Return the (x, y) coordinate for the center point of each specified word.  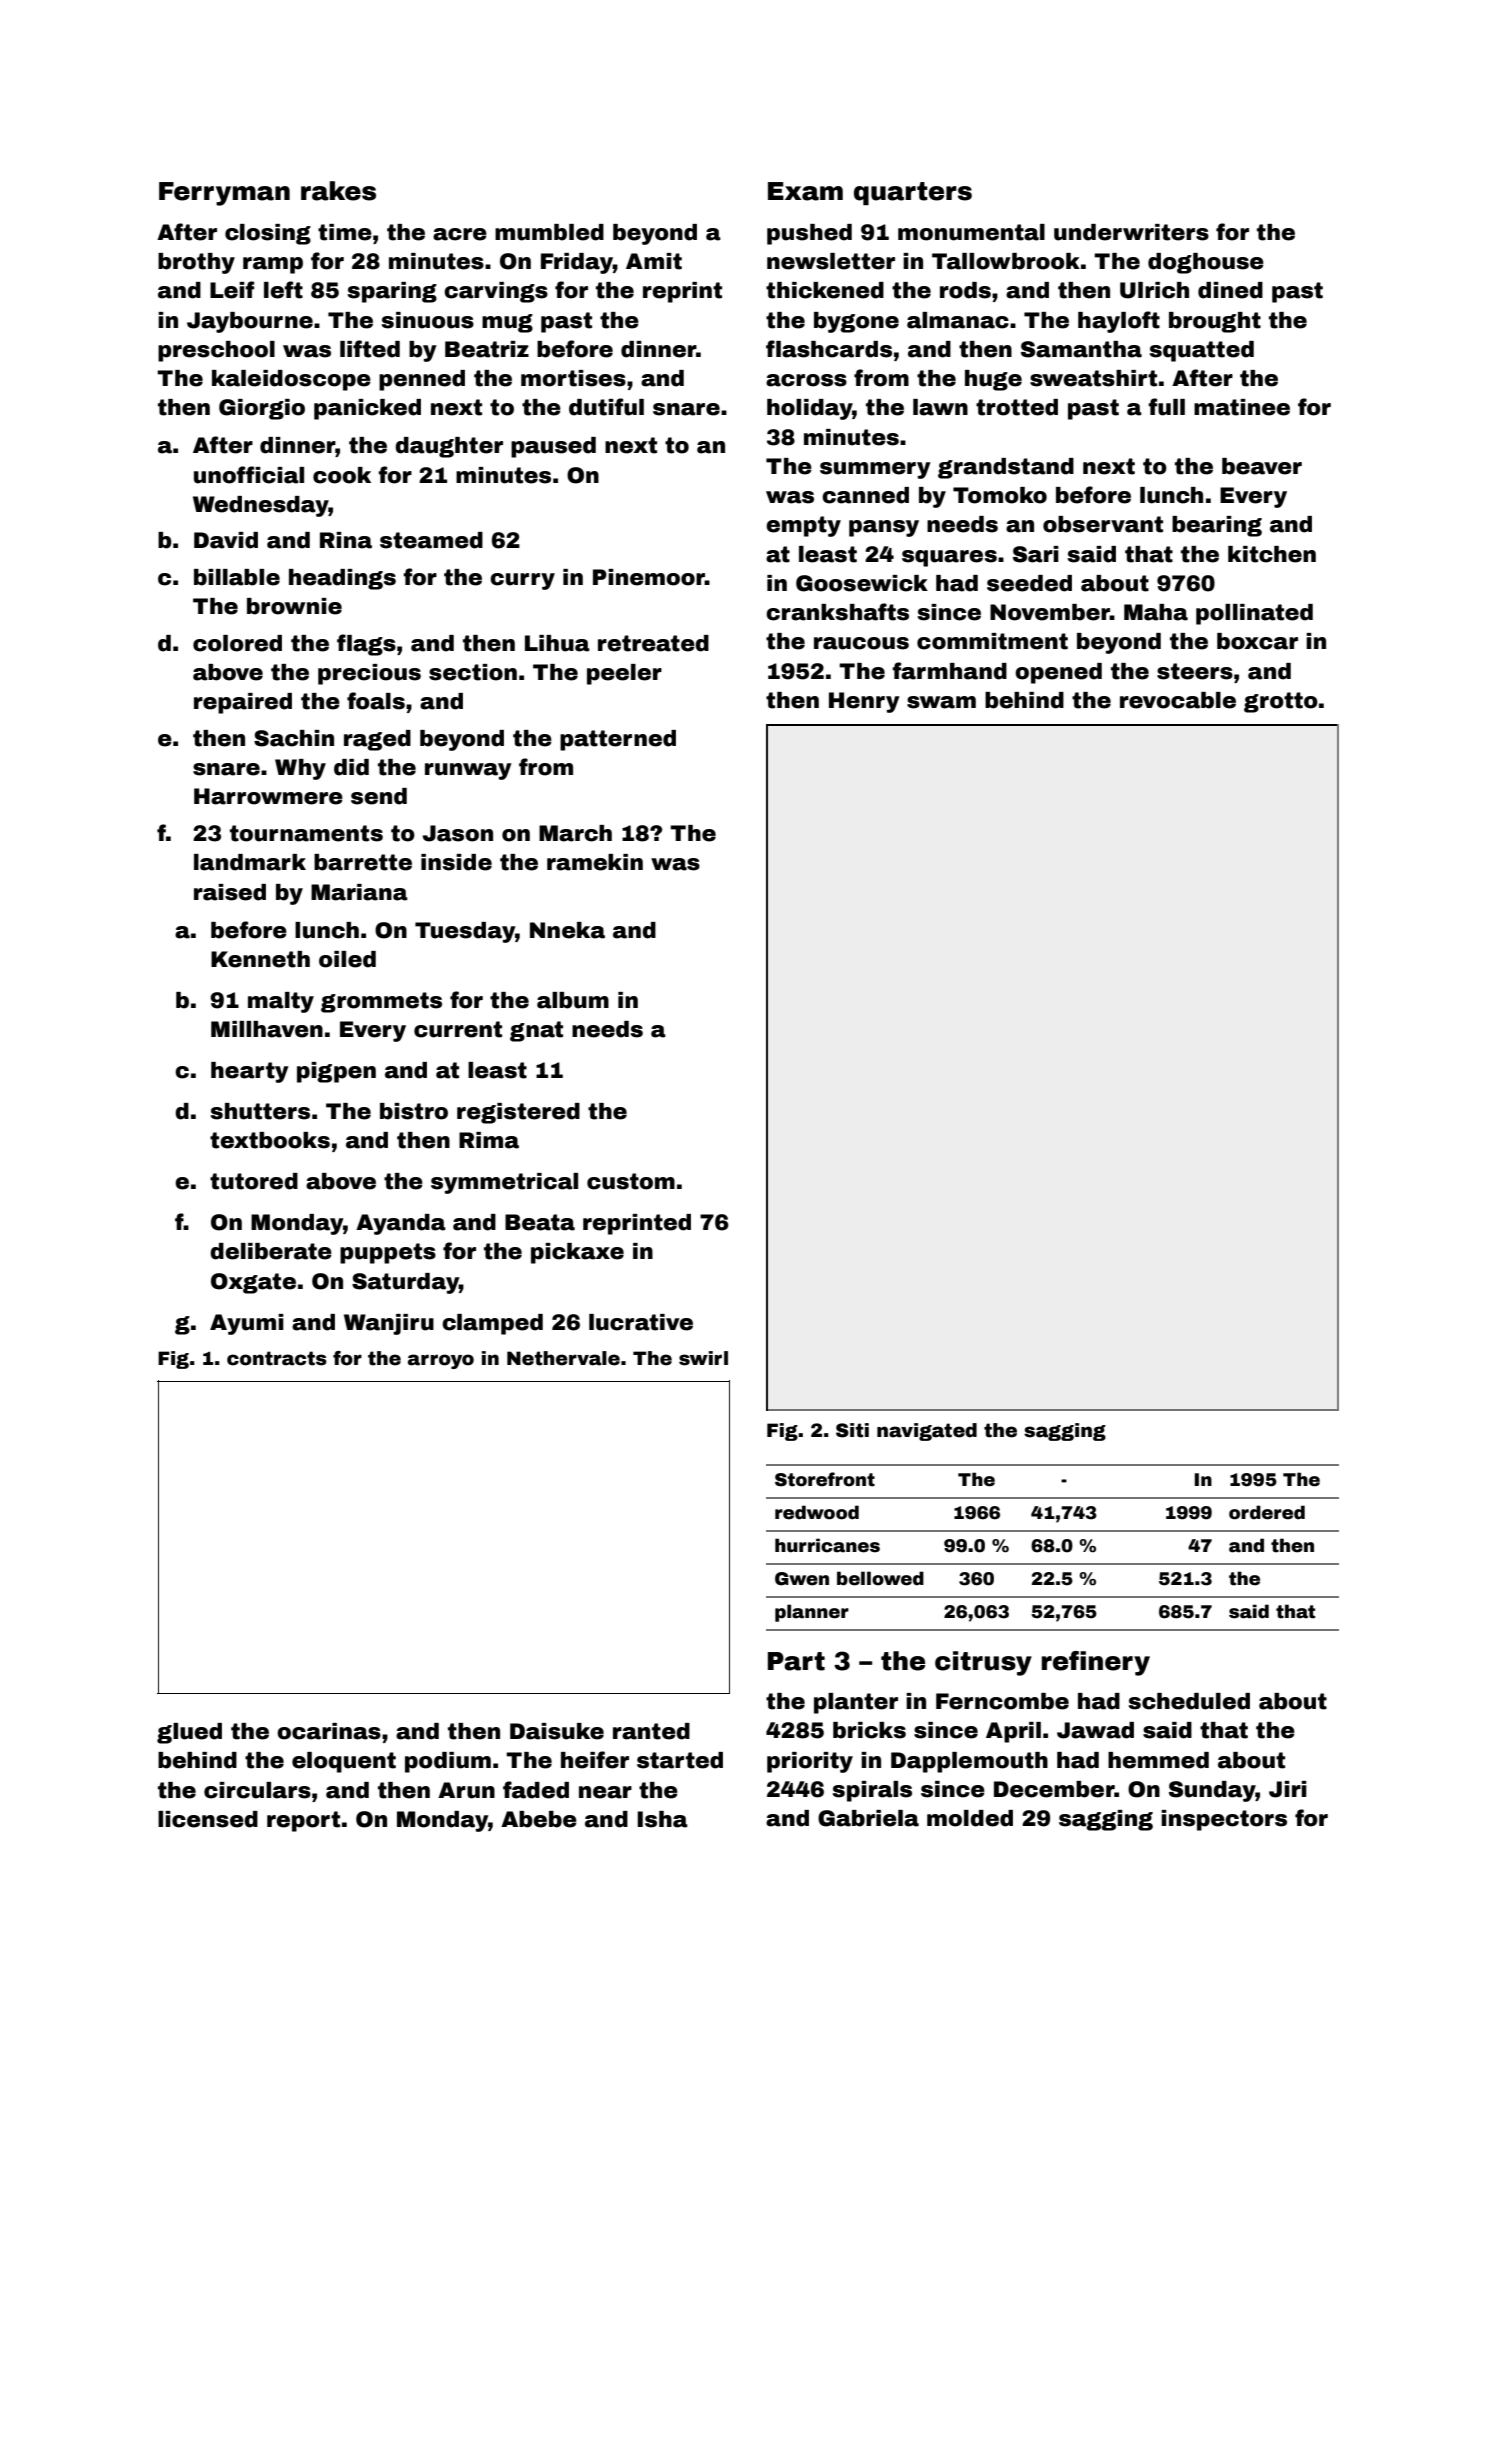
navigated (927, 1432)
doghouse (1206, 263)
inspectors (1224, 1820)
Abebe (539, 1819)
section (473, 672)
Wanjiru (389, 1324)
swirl (703, 1358)
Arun (466, 1790)
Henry (864, 702)
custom (631, 1181)
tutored (254, 1181)
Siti (852, 1430)
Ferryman (224, 194)
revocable (1178, 700)
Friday (577, 263)
